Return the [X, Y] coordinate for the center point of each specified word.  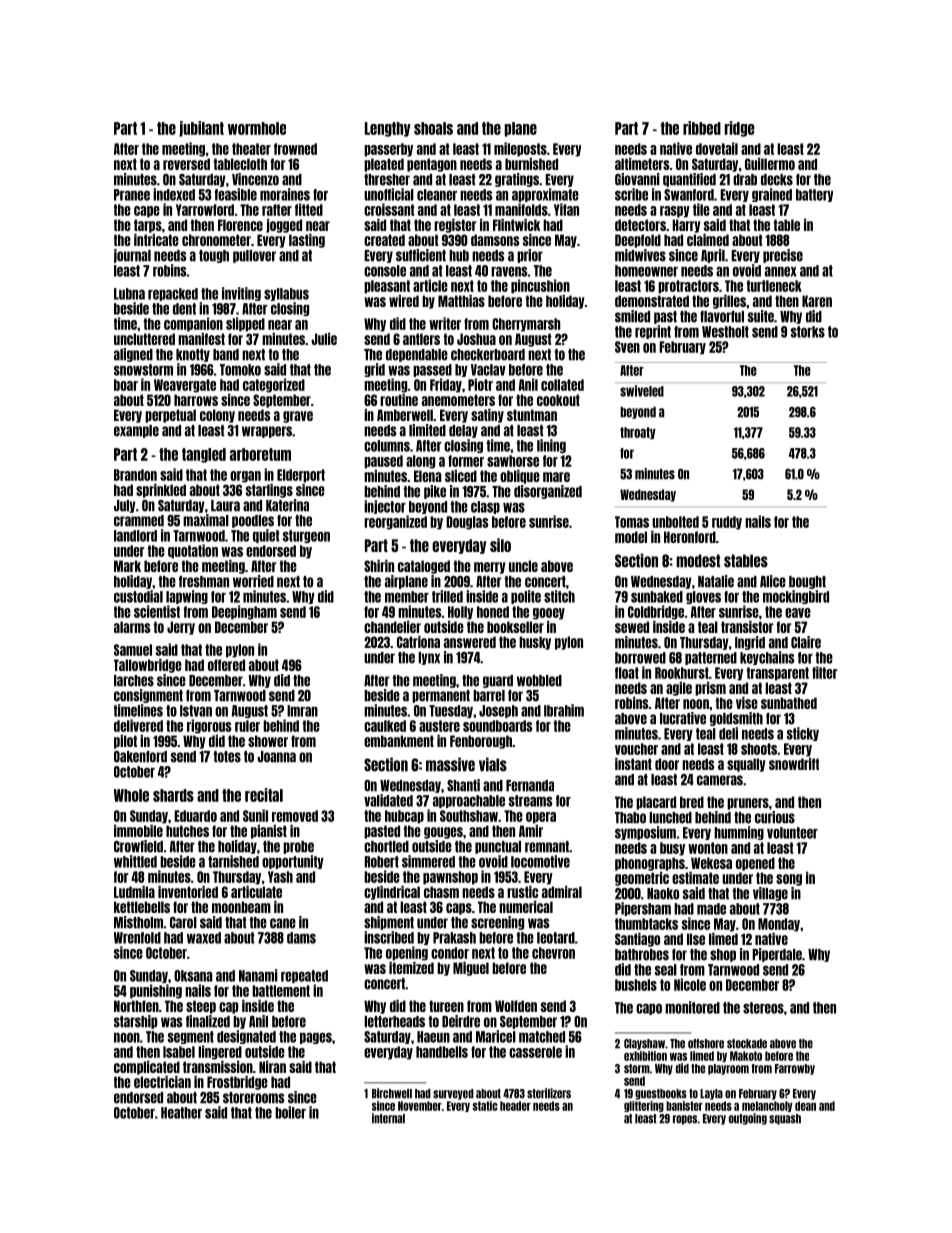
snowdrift [794, 764]
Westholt [725, 332]
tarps [148, 226]
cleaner [437, 195]
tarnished [233, 861]
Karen [817, 301]
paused [383, 462]
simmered [428, 861]
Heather [181, 1113]
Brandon [135, 475]
